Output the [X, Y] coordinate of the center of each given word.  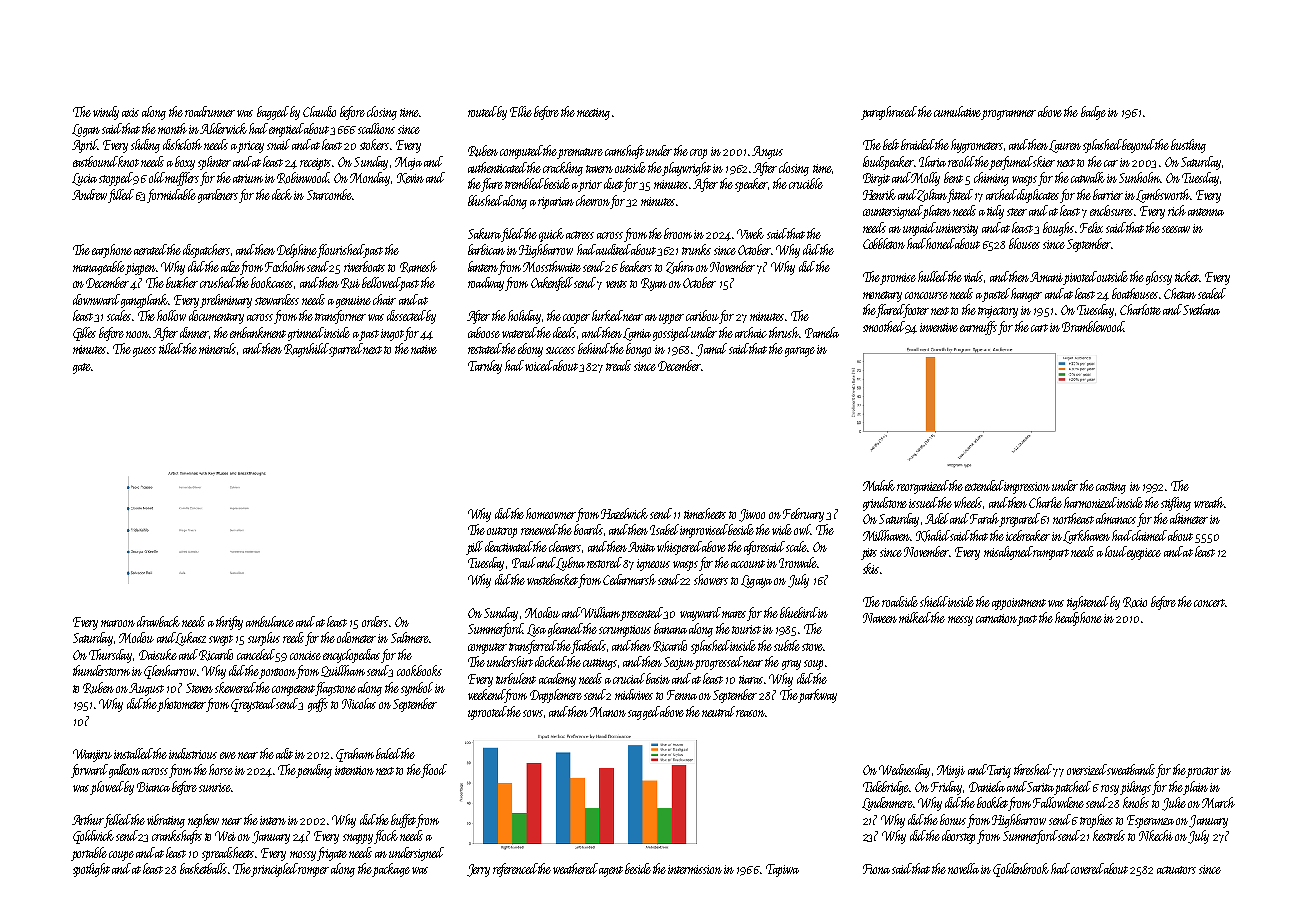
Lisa [536, 630]
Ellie [521, 111]
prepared [1019, 520]
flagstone [335, 689]
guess [144, 352]
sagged [644, 713]
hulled [933, 276]
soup [813, 665]
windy [106, 113]
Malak [879, 485]
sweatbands [1131, 769]
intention [354, 770]
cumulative [957, 111]
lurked [607, 315]
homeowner [551, 513]
